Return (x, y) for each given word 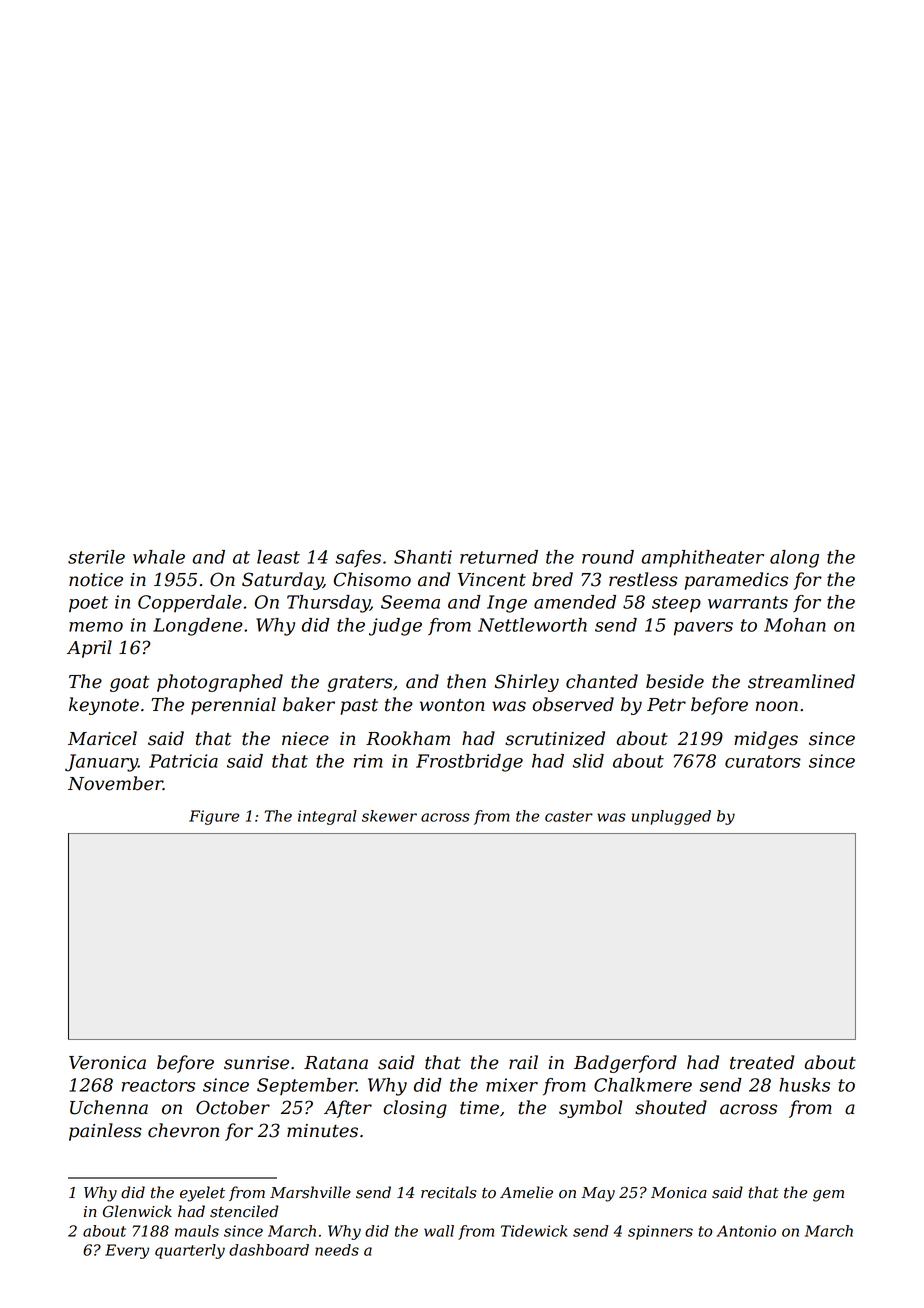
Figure (214, 817)
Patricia (183, 761)
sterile (96, 557)
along (794, 559)
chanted (602, 681)
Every (127, 1251)
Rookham (408, 738)
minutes (322, 1131)
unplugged (671, 817)
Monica (679, 1193)
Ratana (336, 1063)
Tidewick (534, 1231)
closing (415, 1109)
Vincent (492, 580)
